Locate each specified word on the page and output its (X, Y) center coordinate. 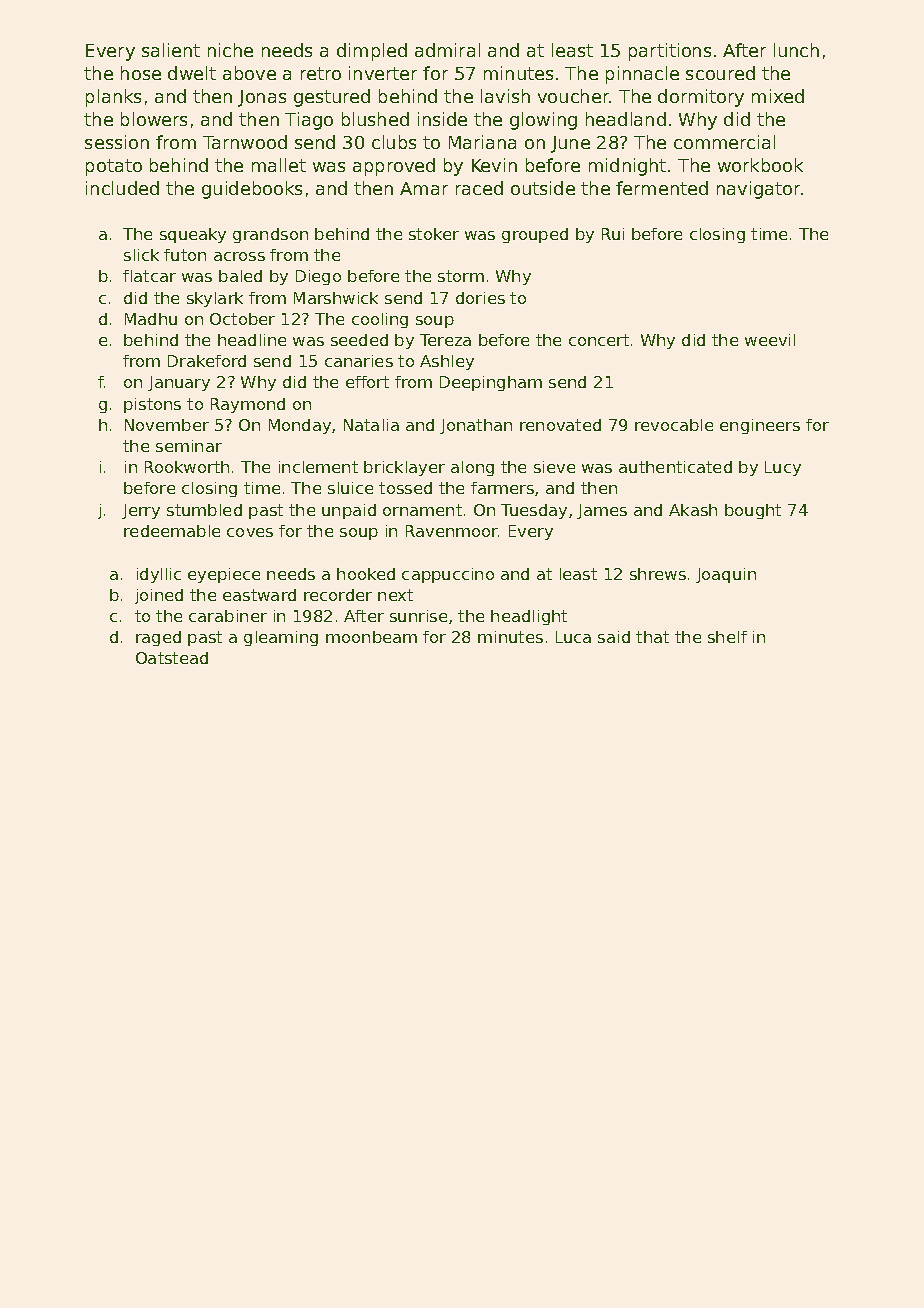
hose (141, 73)
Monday (300, 426)
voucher (574, 96)
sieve (554, 467)
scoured (720, 73)
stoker (434, 234)
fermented (662, 188)
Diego (318, 277)
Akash (693, 510)
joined (159, 596)
